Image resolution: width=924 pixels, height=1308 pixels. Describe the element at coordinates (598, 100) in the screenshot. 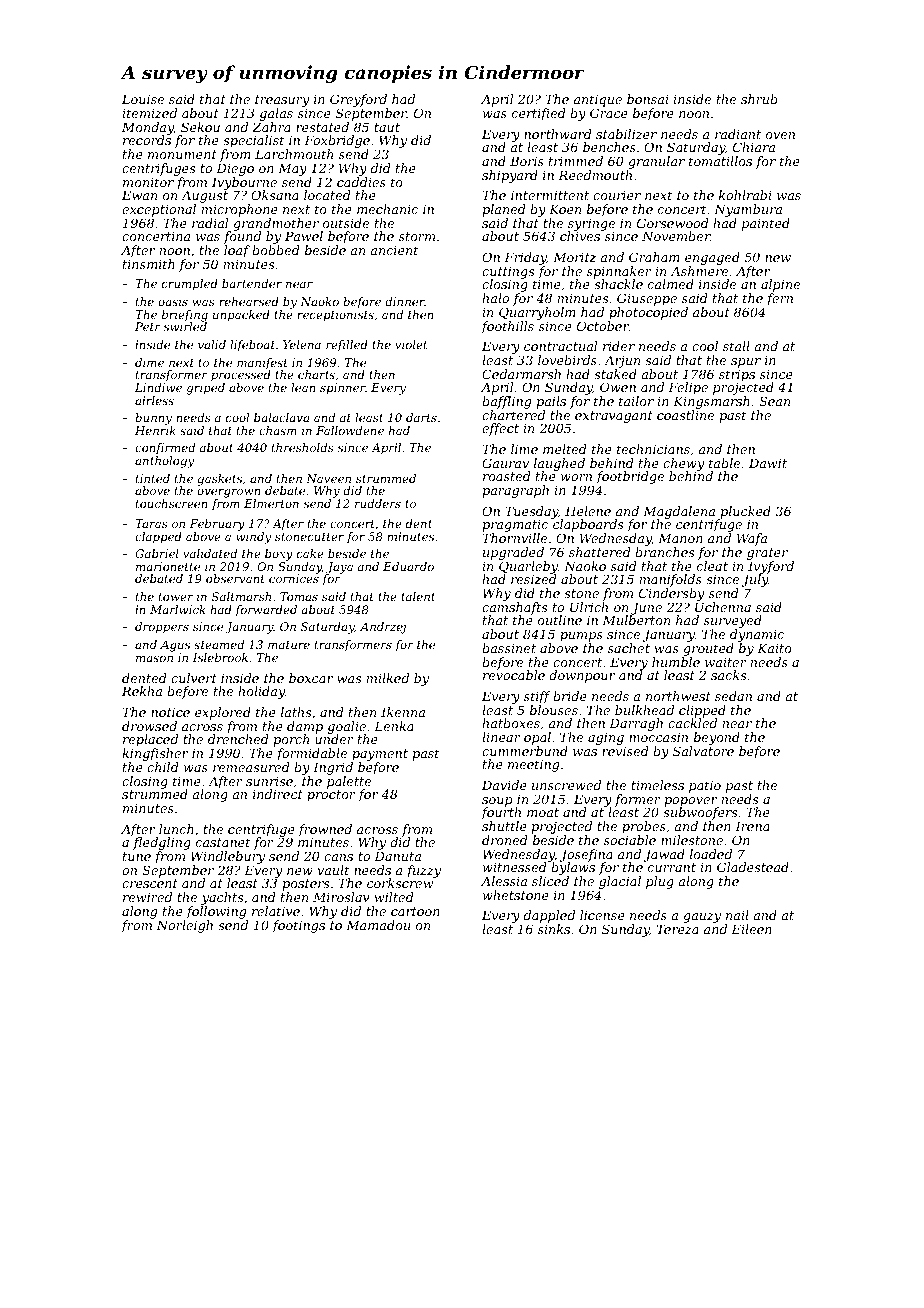

I see `antique` at that location.
